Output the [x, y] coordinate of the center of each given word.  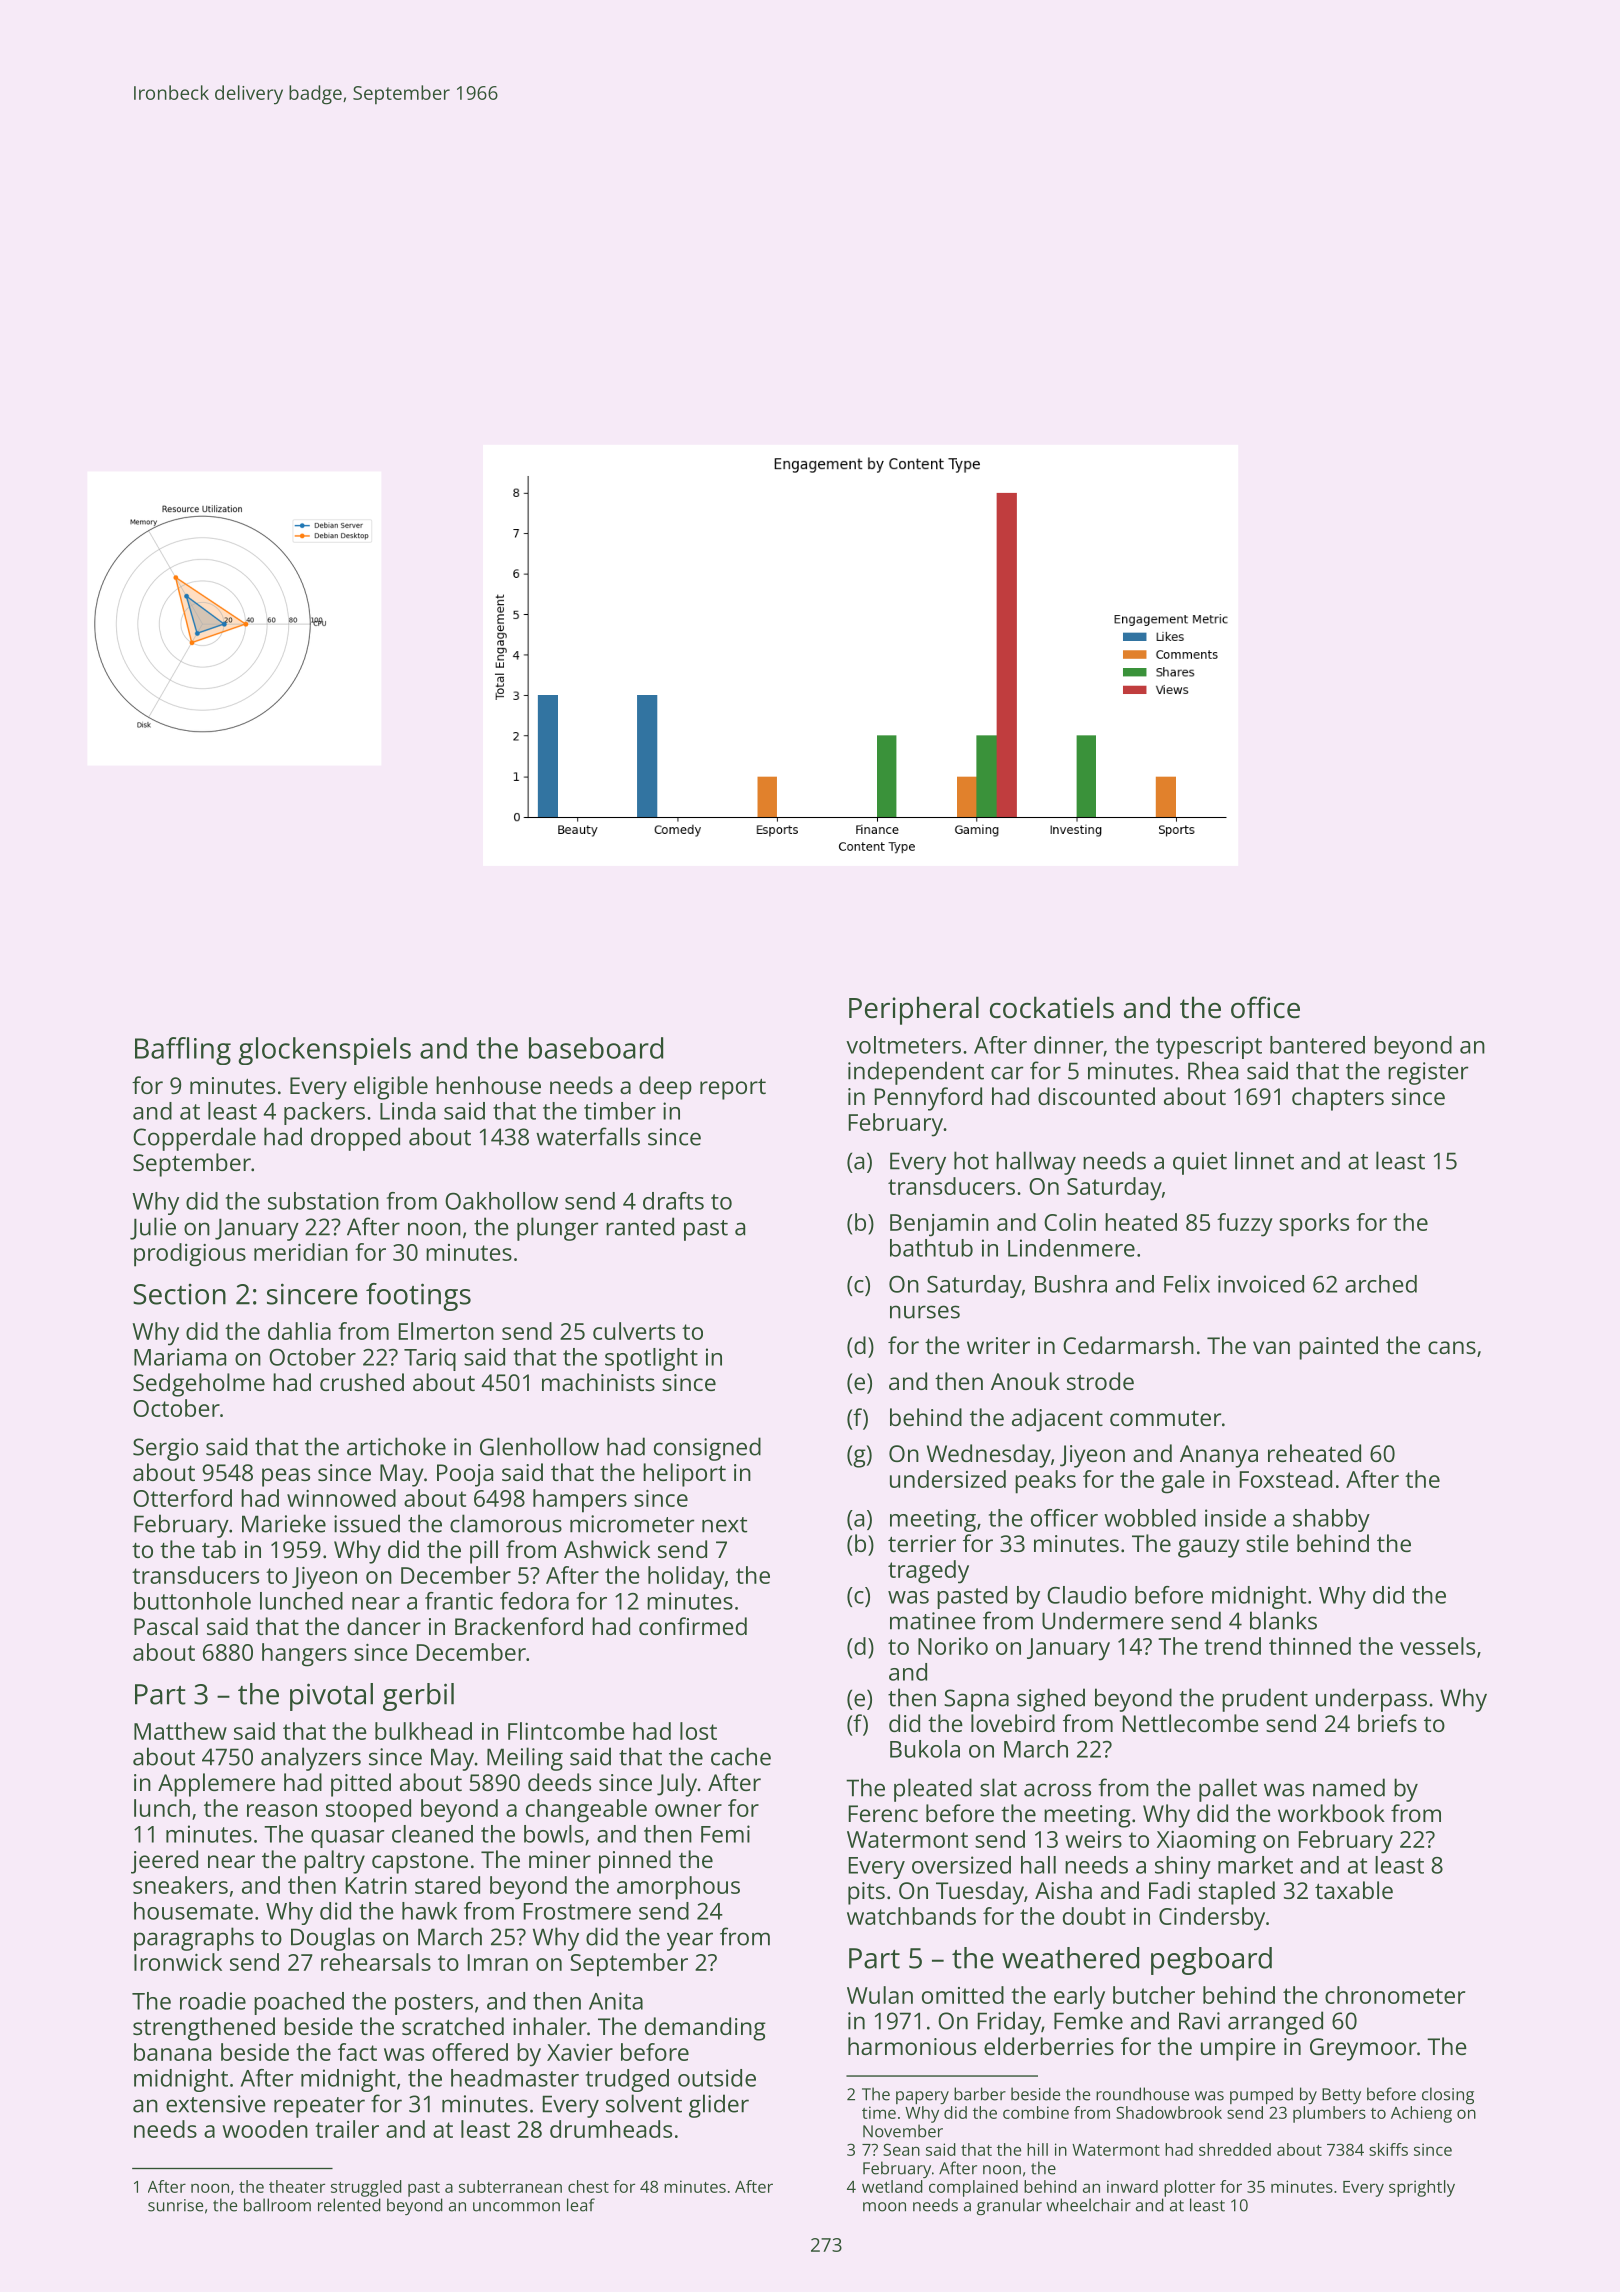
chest [588, 2186]
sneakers [180, 1885]
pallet [1228, 1790]
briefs [1387, 1723]
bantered [1317, 1045]
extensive [216, 2104]
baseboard [596, 1048]
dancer [384, 1626]
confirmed [693, 1626]
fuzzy [1245, 1225]
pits [866, 1893]
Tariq [430, 1359]
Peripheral [914, 1010]
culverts [634, 1331]
